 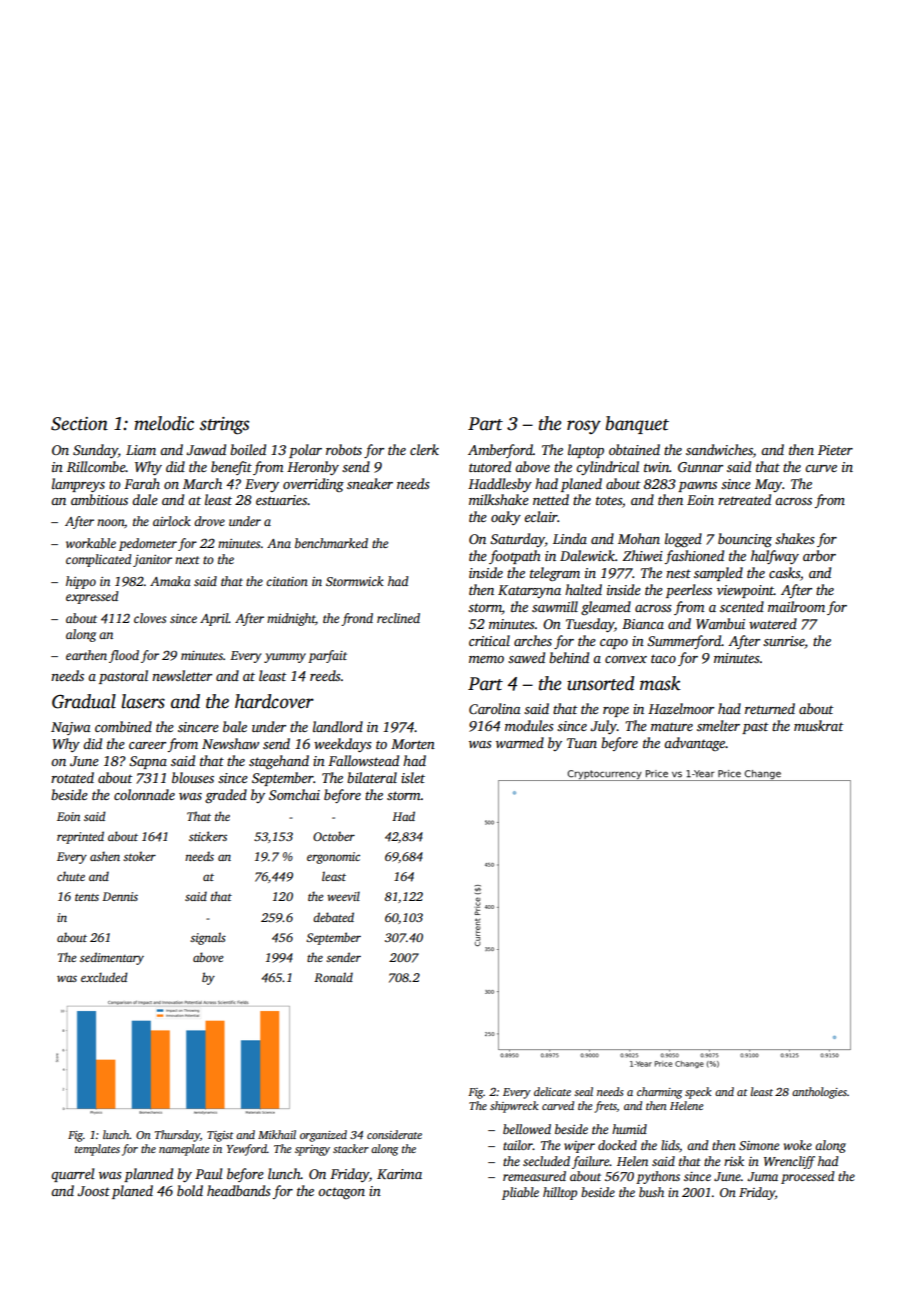 I want to click on citation, so click(x=287, y=581).
